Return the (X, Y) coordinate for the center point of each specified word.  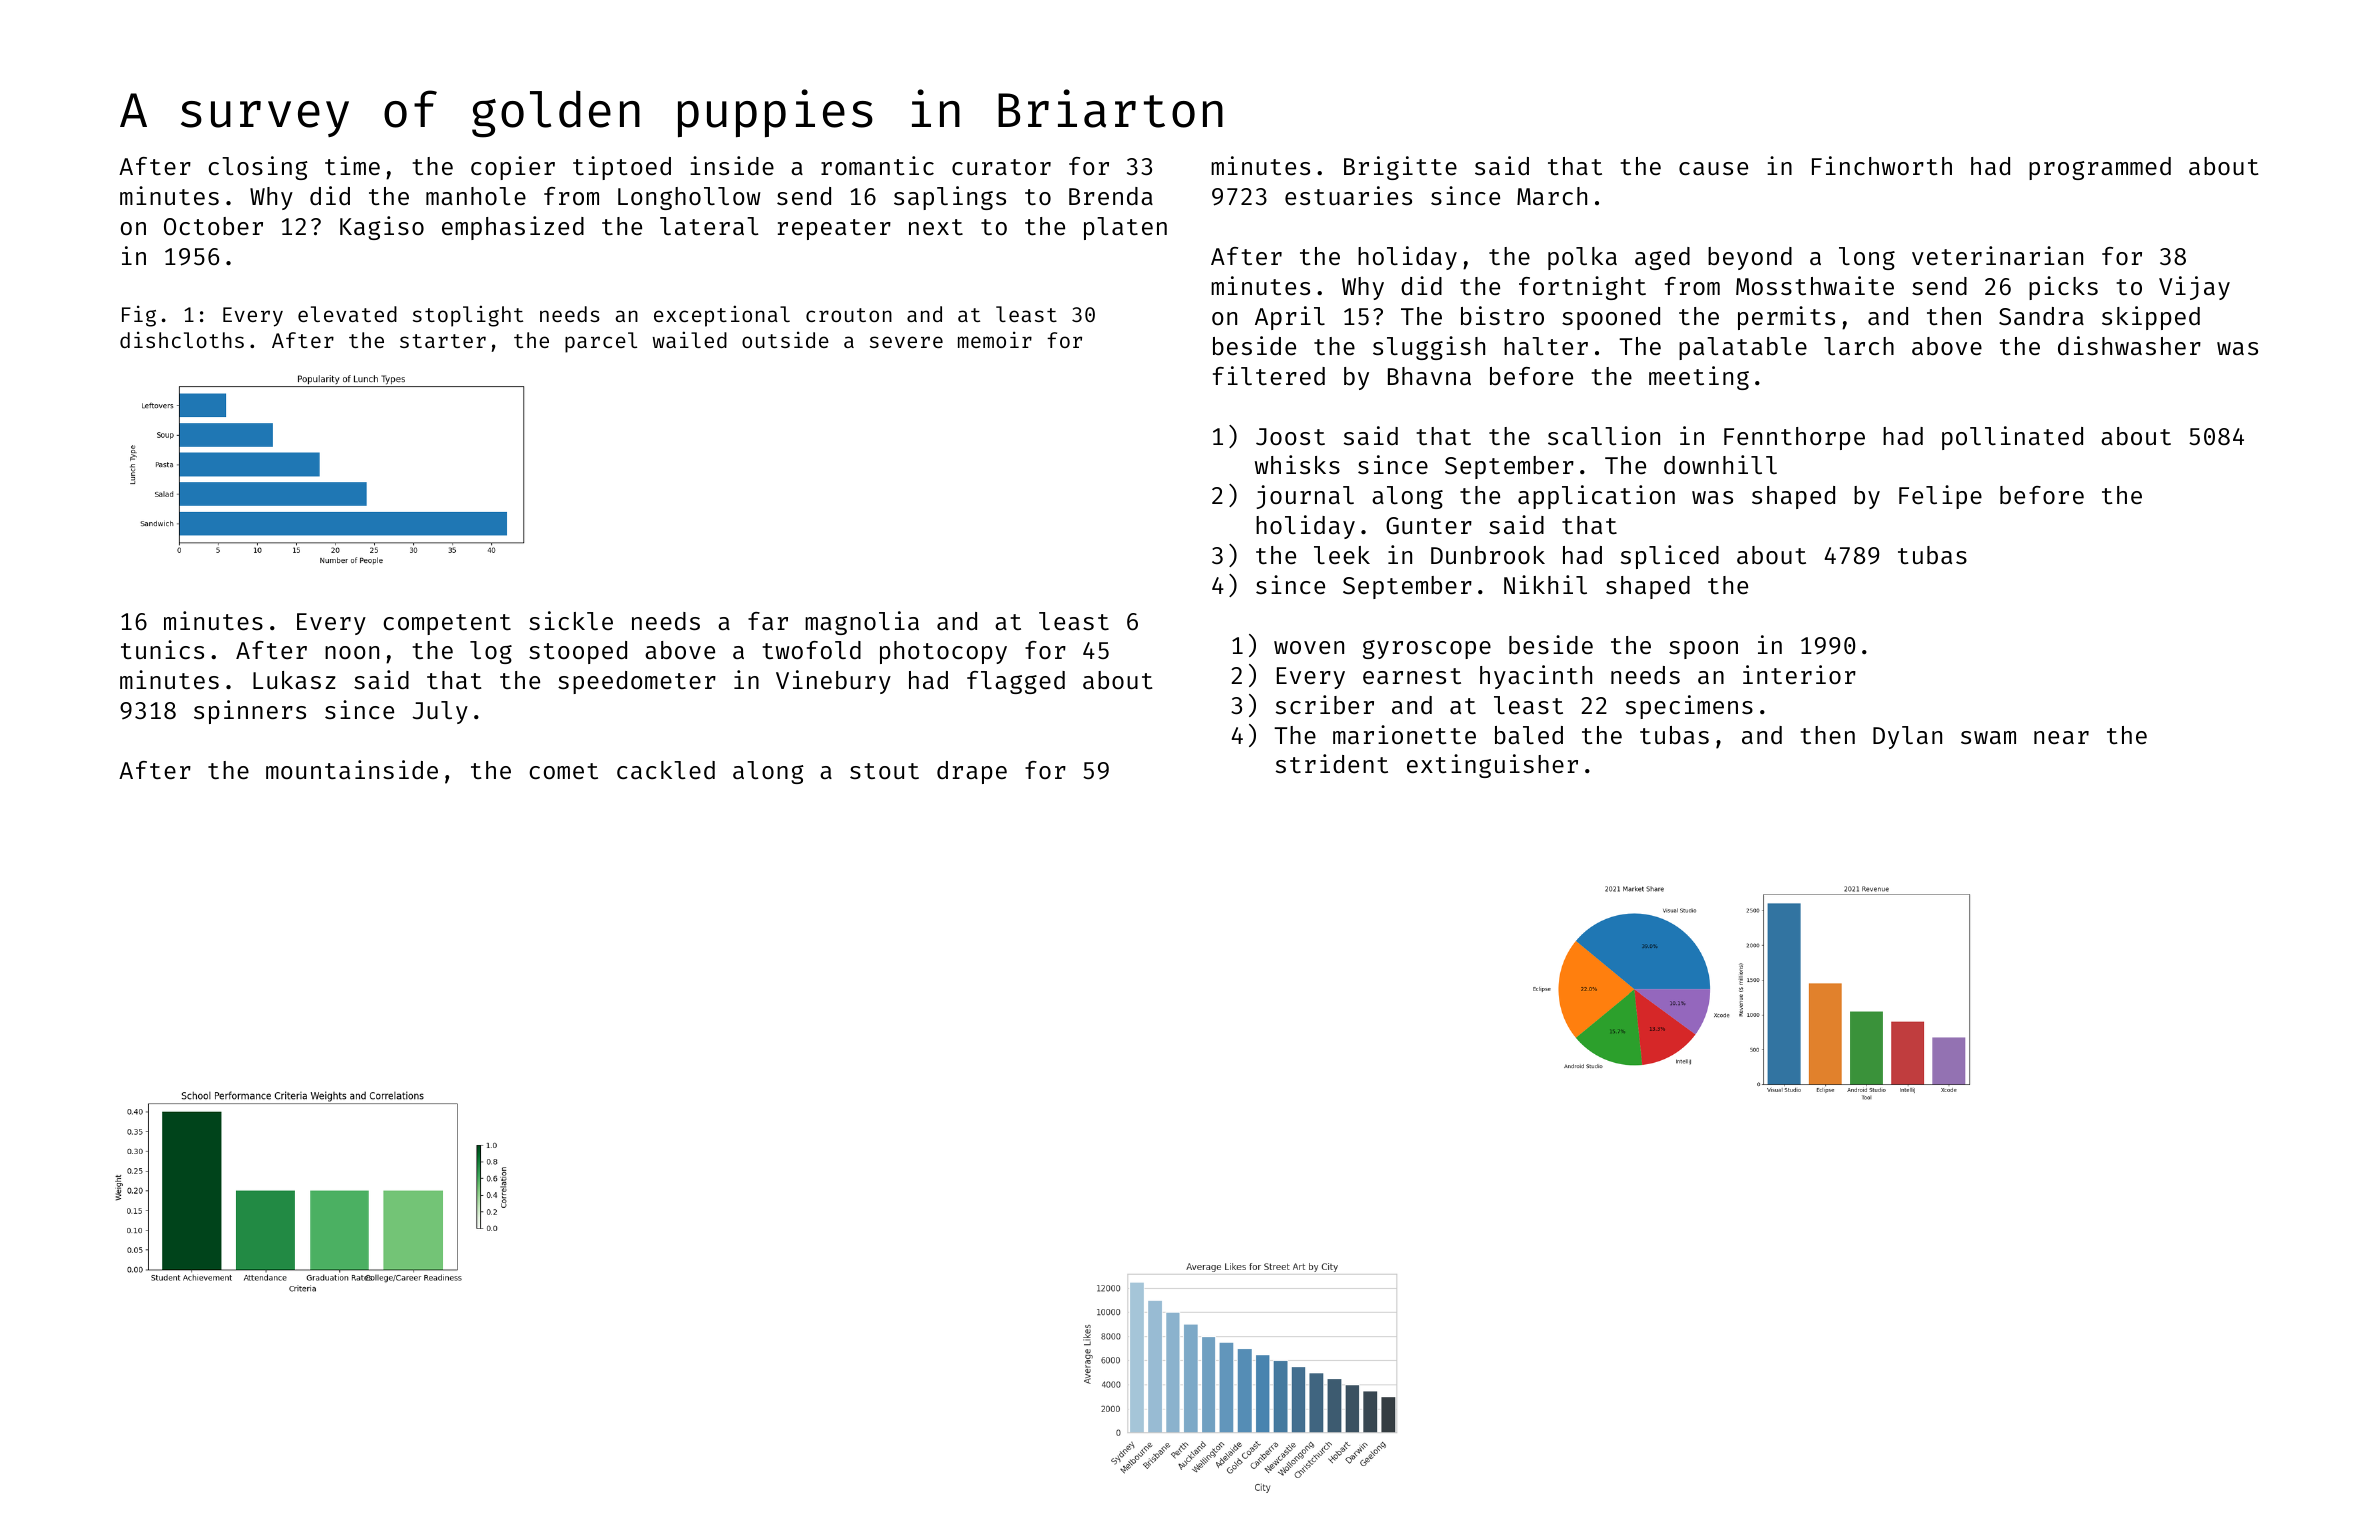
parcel (601, 342)
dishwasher (2129, 345)
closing (258, 168)
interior (1799, 674)
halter (1546, 346)
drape (972, 772)
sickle (571, 620)
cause (1713, 168)
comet (563, 771)
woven (1309, 647)
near (2061, 737)
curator (1001, 167)
